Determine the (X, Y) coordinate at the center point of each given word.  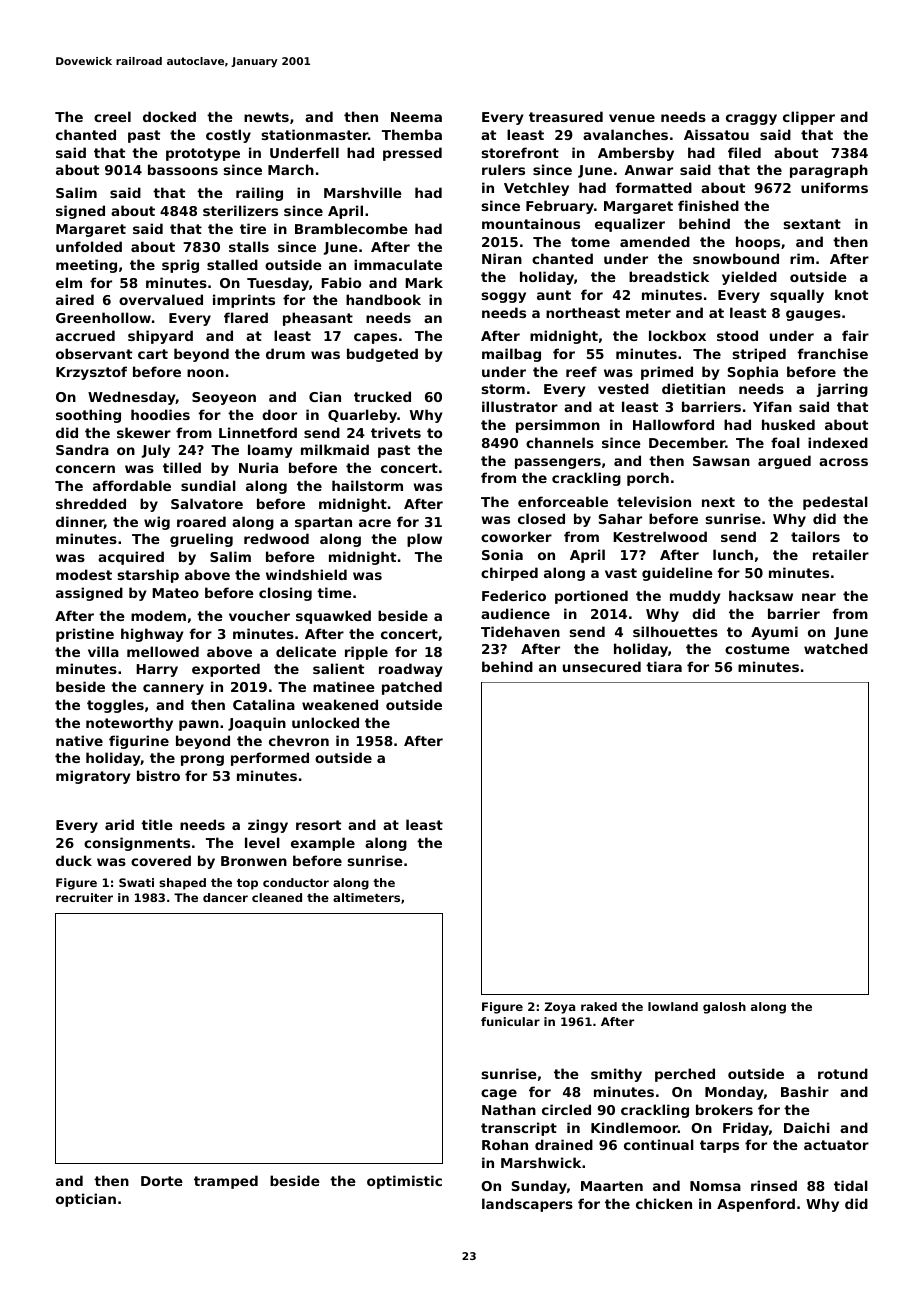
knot (851, 294)
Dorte (162, 1181)
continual (659, 1144)
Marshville (363, 192)
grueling (201, 540)
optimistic (404, 1182)
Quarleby (362, 416)
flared (246, 317)
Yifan (772, 406)
